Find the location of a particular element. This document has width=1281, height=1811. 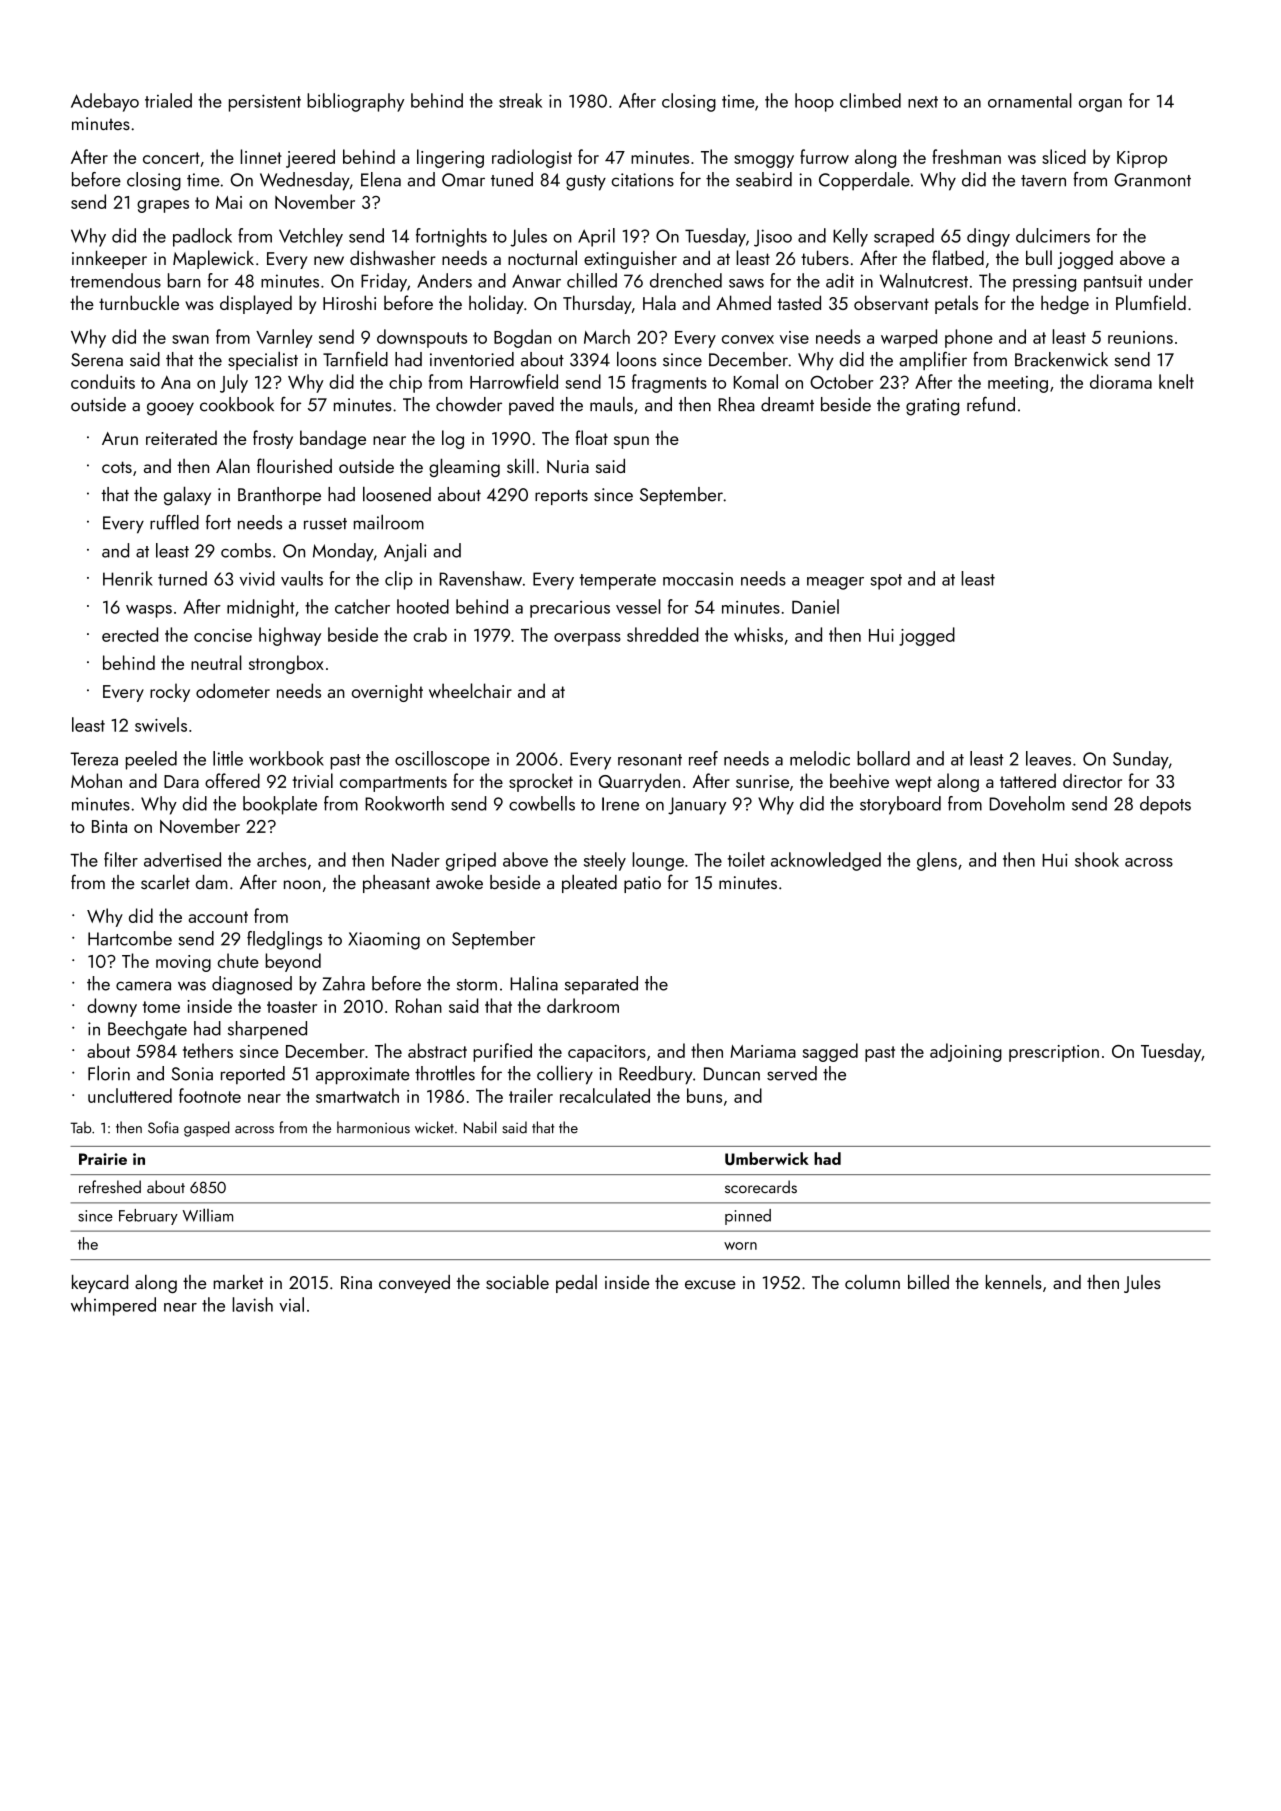

dingy is located at coordinates (988, 237).
